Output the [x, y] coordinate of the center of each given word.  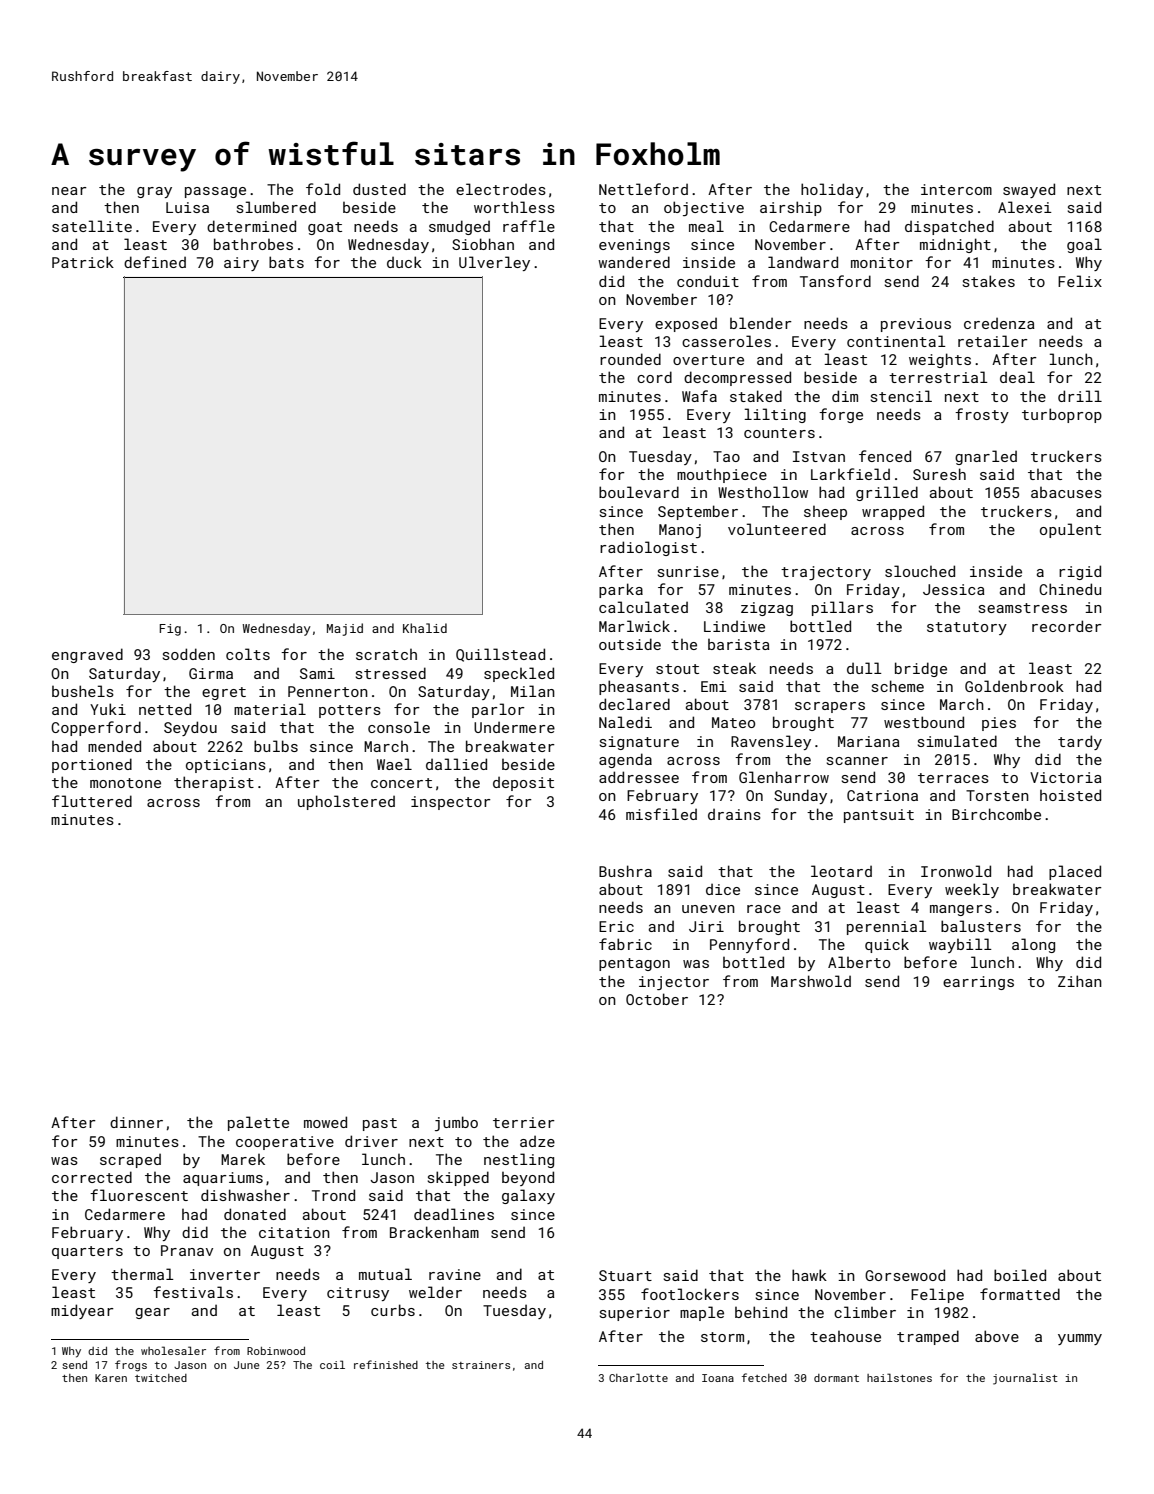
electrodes [501, 189]
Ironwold [956, 871]
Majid [345, 629]
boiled [1020, 1275]
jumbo [456, 1123]
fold [323, 189]
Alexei [1025, 207]
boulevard [639, 492]
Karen [111, 1378]
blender [761, 323]
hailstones [899, 1377]
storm [722, 1337]
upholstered [346, 802]
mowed [325, 1122]
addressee [639, 777]
